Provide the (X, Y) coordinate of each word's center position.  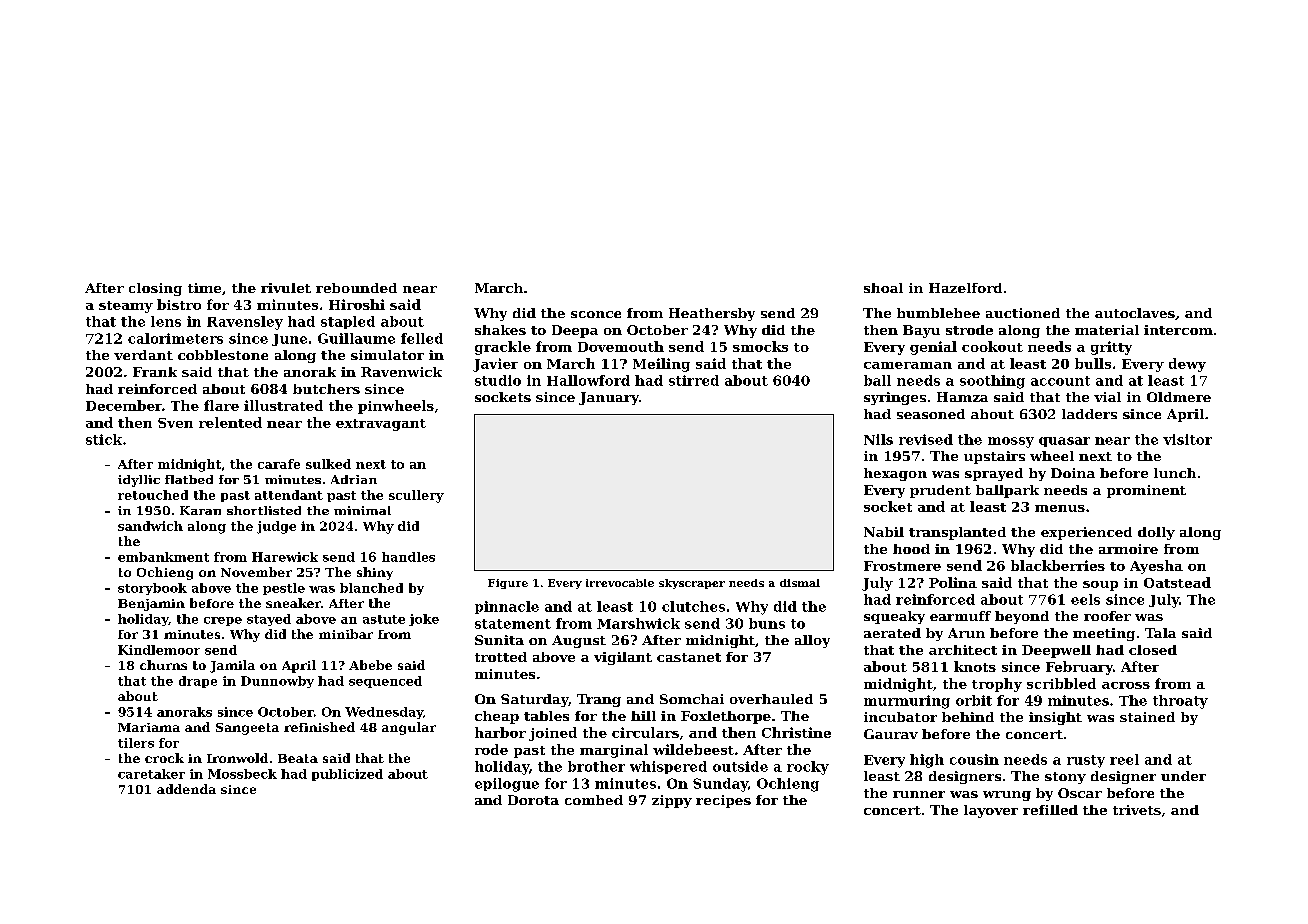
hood (911, 549)
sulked (328, 464)
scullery (416, 496)
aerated (892, 633)
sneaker (293, 603)
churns (163, 665)
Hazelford (965, 288)
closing (155, 289)
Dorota (533, 800)
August (579, 641)
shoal (883, 288)
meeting (1104, 634)
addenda (186, 789)
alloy (812, 641)
